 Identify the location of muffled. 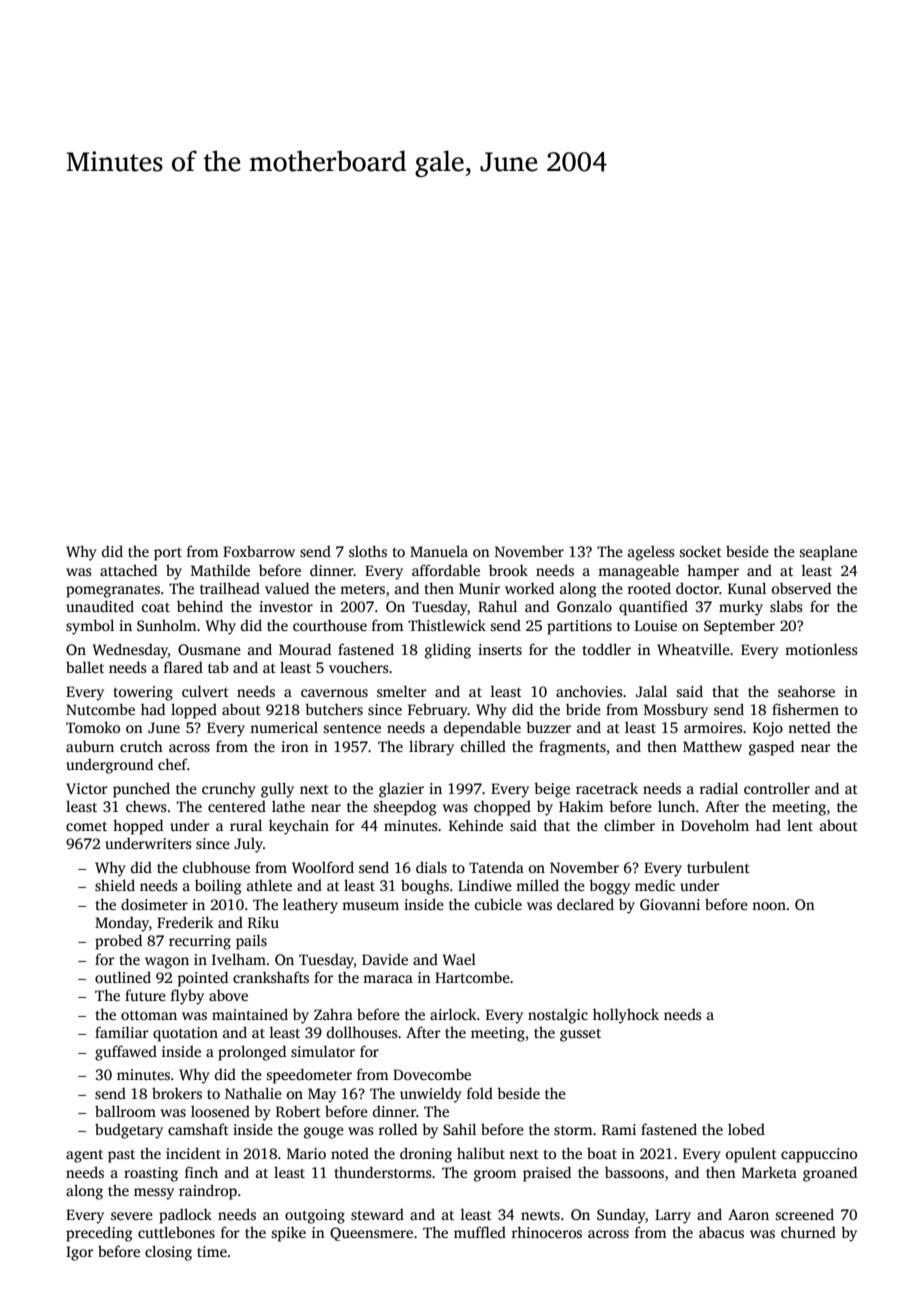
(480, 1232).
